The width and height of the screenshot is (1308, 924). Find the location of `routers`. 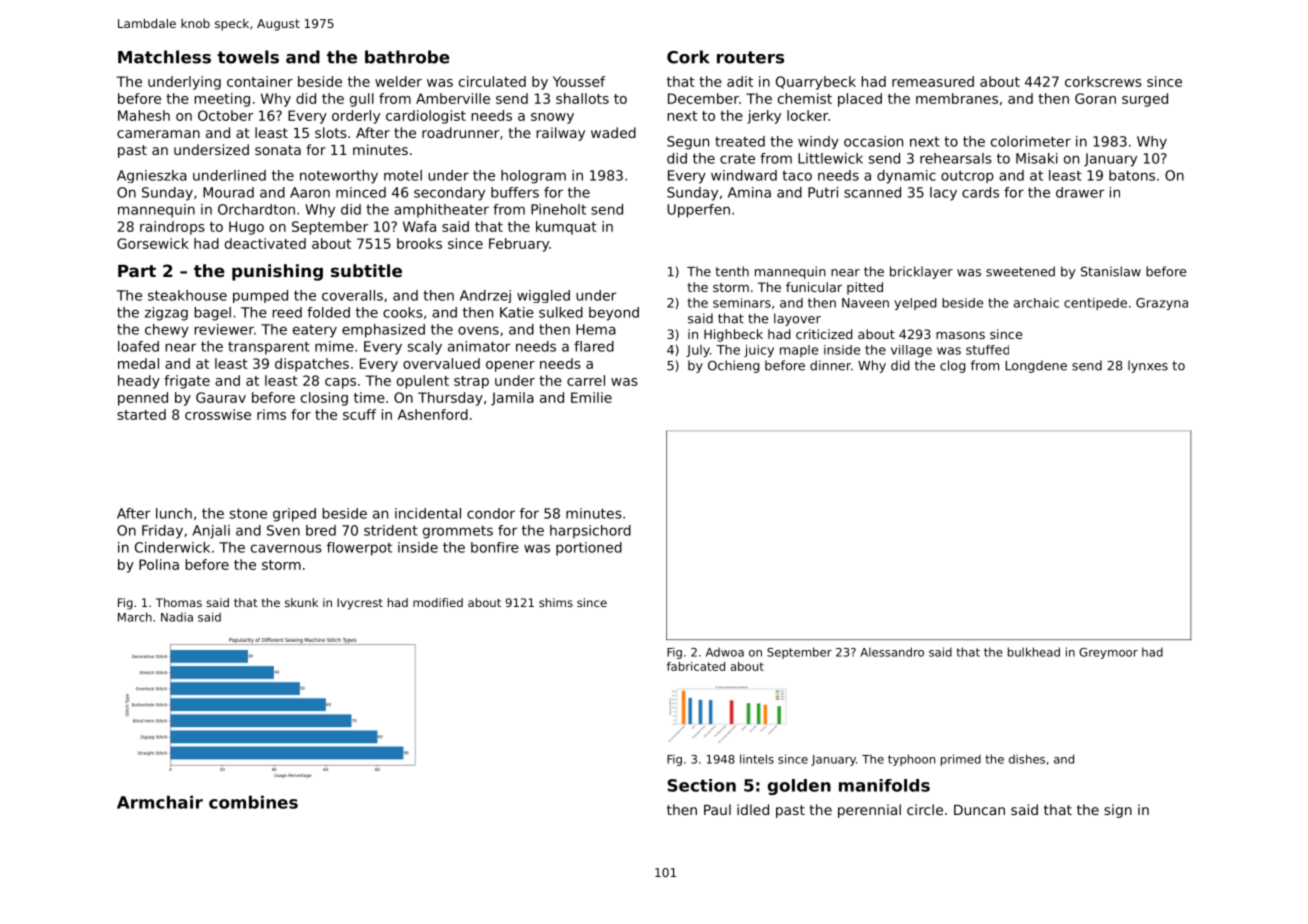

routers is located at coordinates (750, 57).
